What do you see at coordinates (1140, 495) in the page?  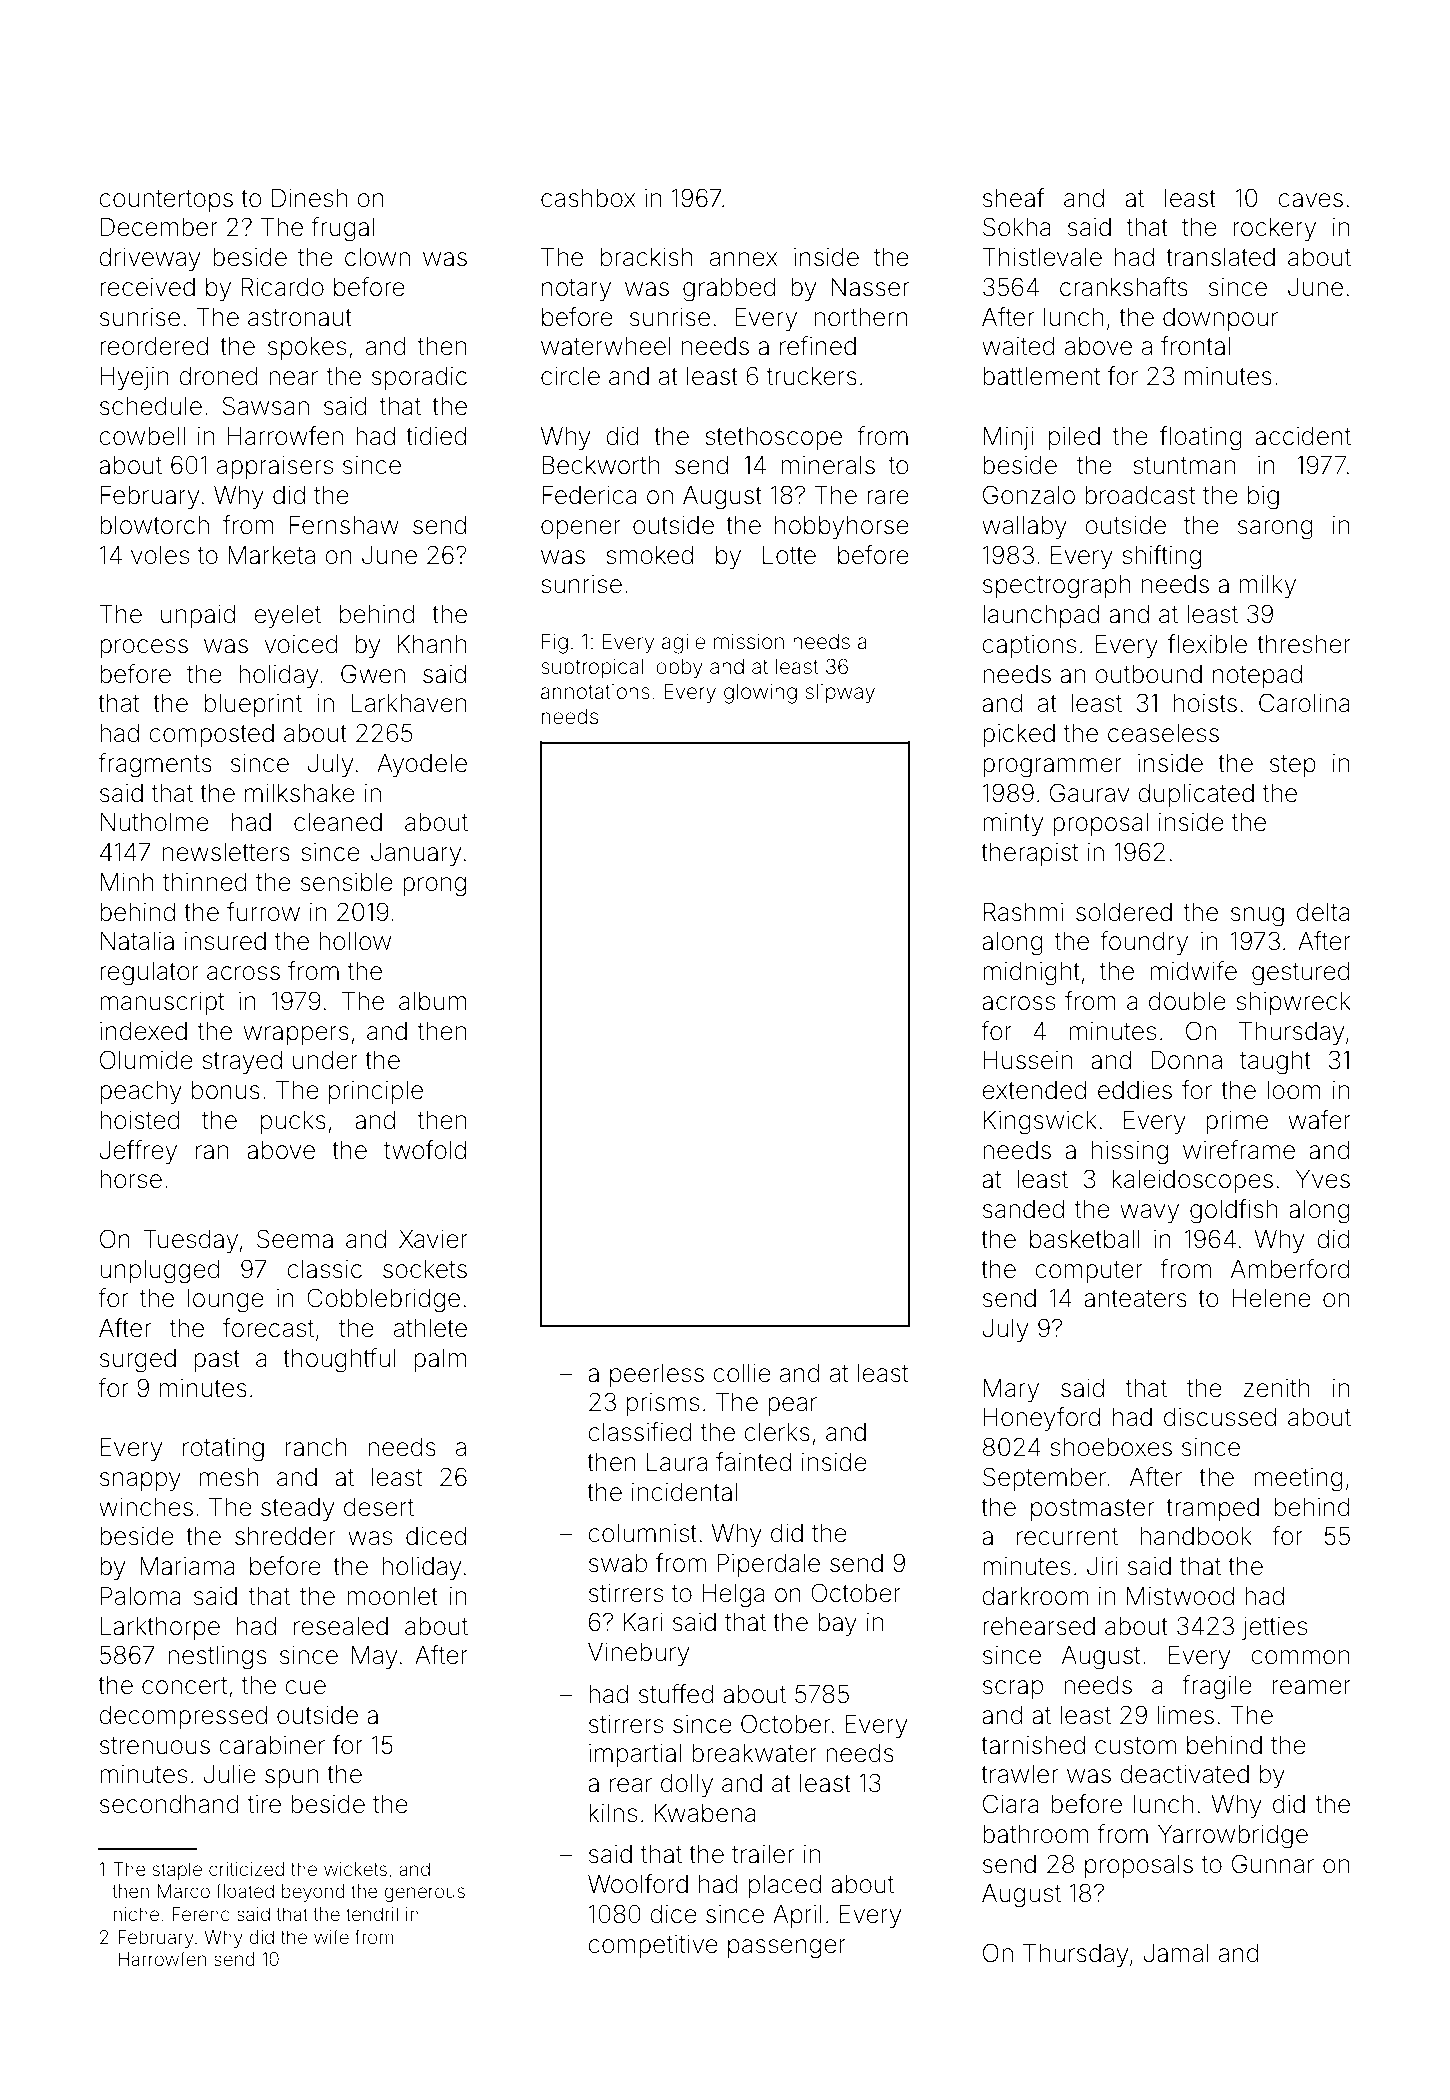 I see `broadcast` at bounding box center [1140, 495].
